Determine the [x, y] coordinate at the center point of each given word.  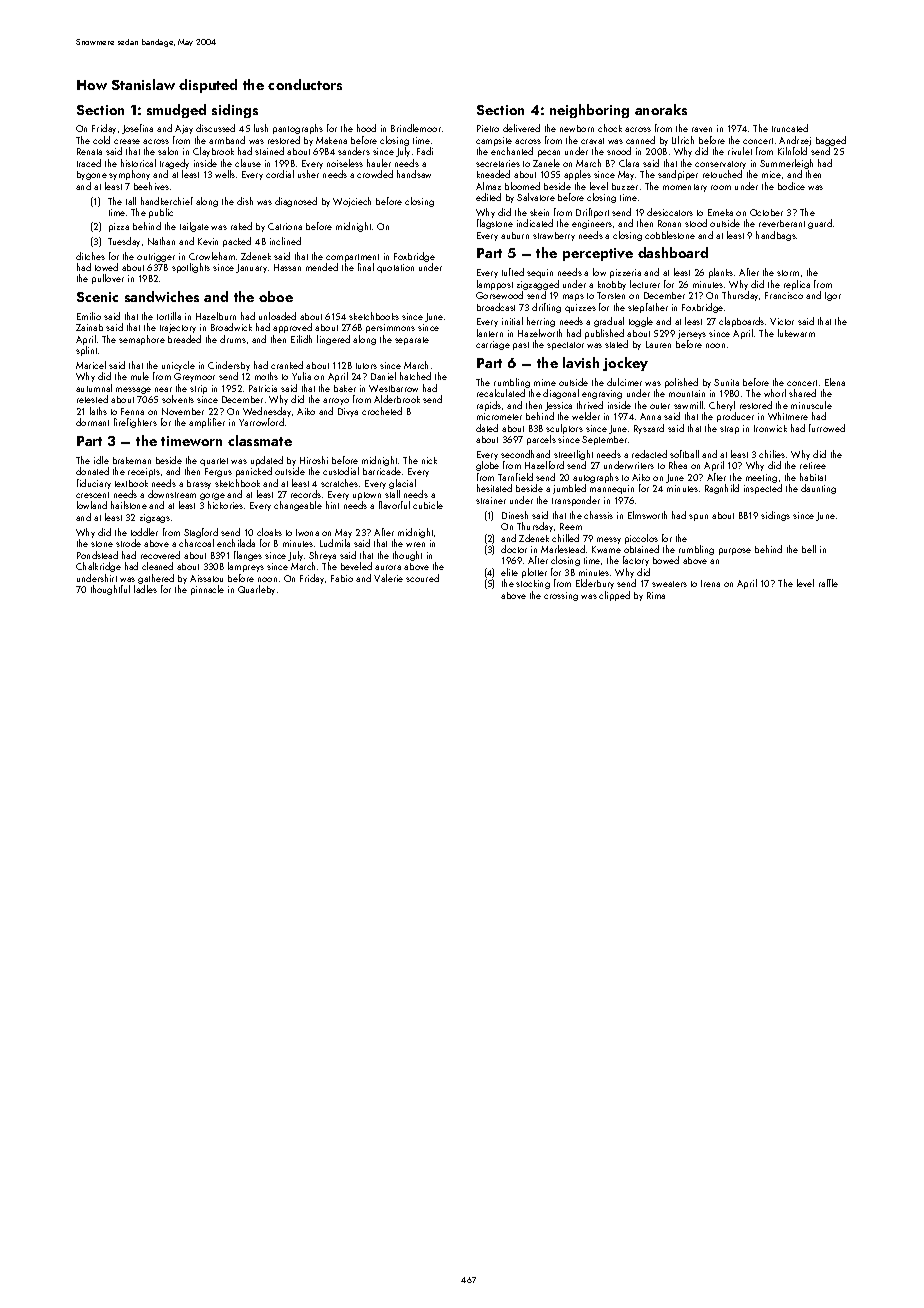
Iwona [307, 532]
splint [86, 351]
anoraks [661, 109]
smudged [176, 111]
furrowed [827, 428]
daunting [818, 489]
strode [128, 543]
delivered [521, 128]
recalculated [501, 393]
